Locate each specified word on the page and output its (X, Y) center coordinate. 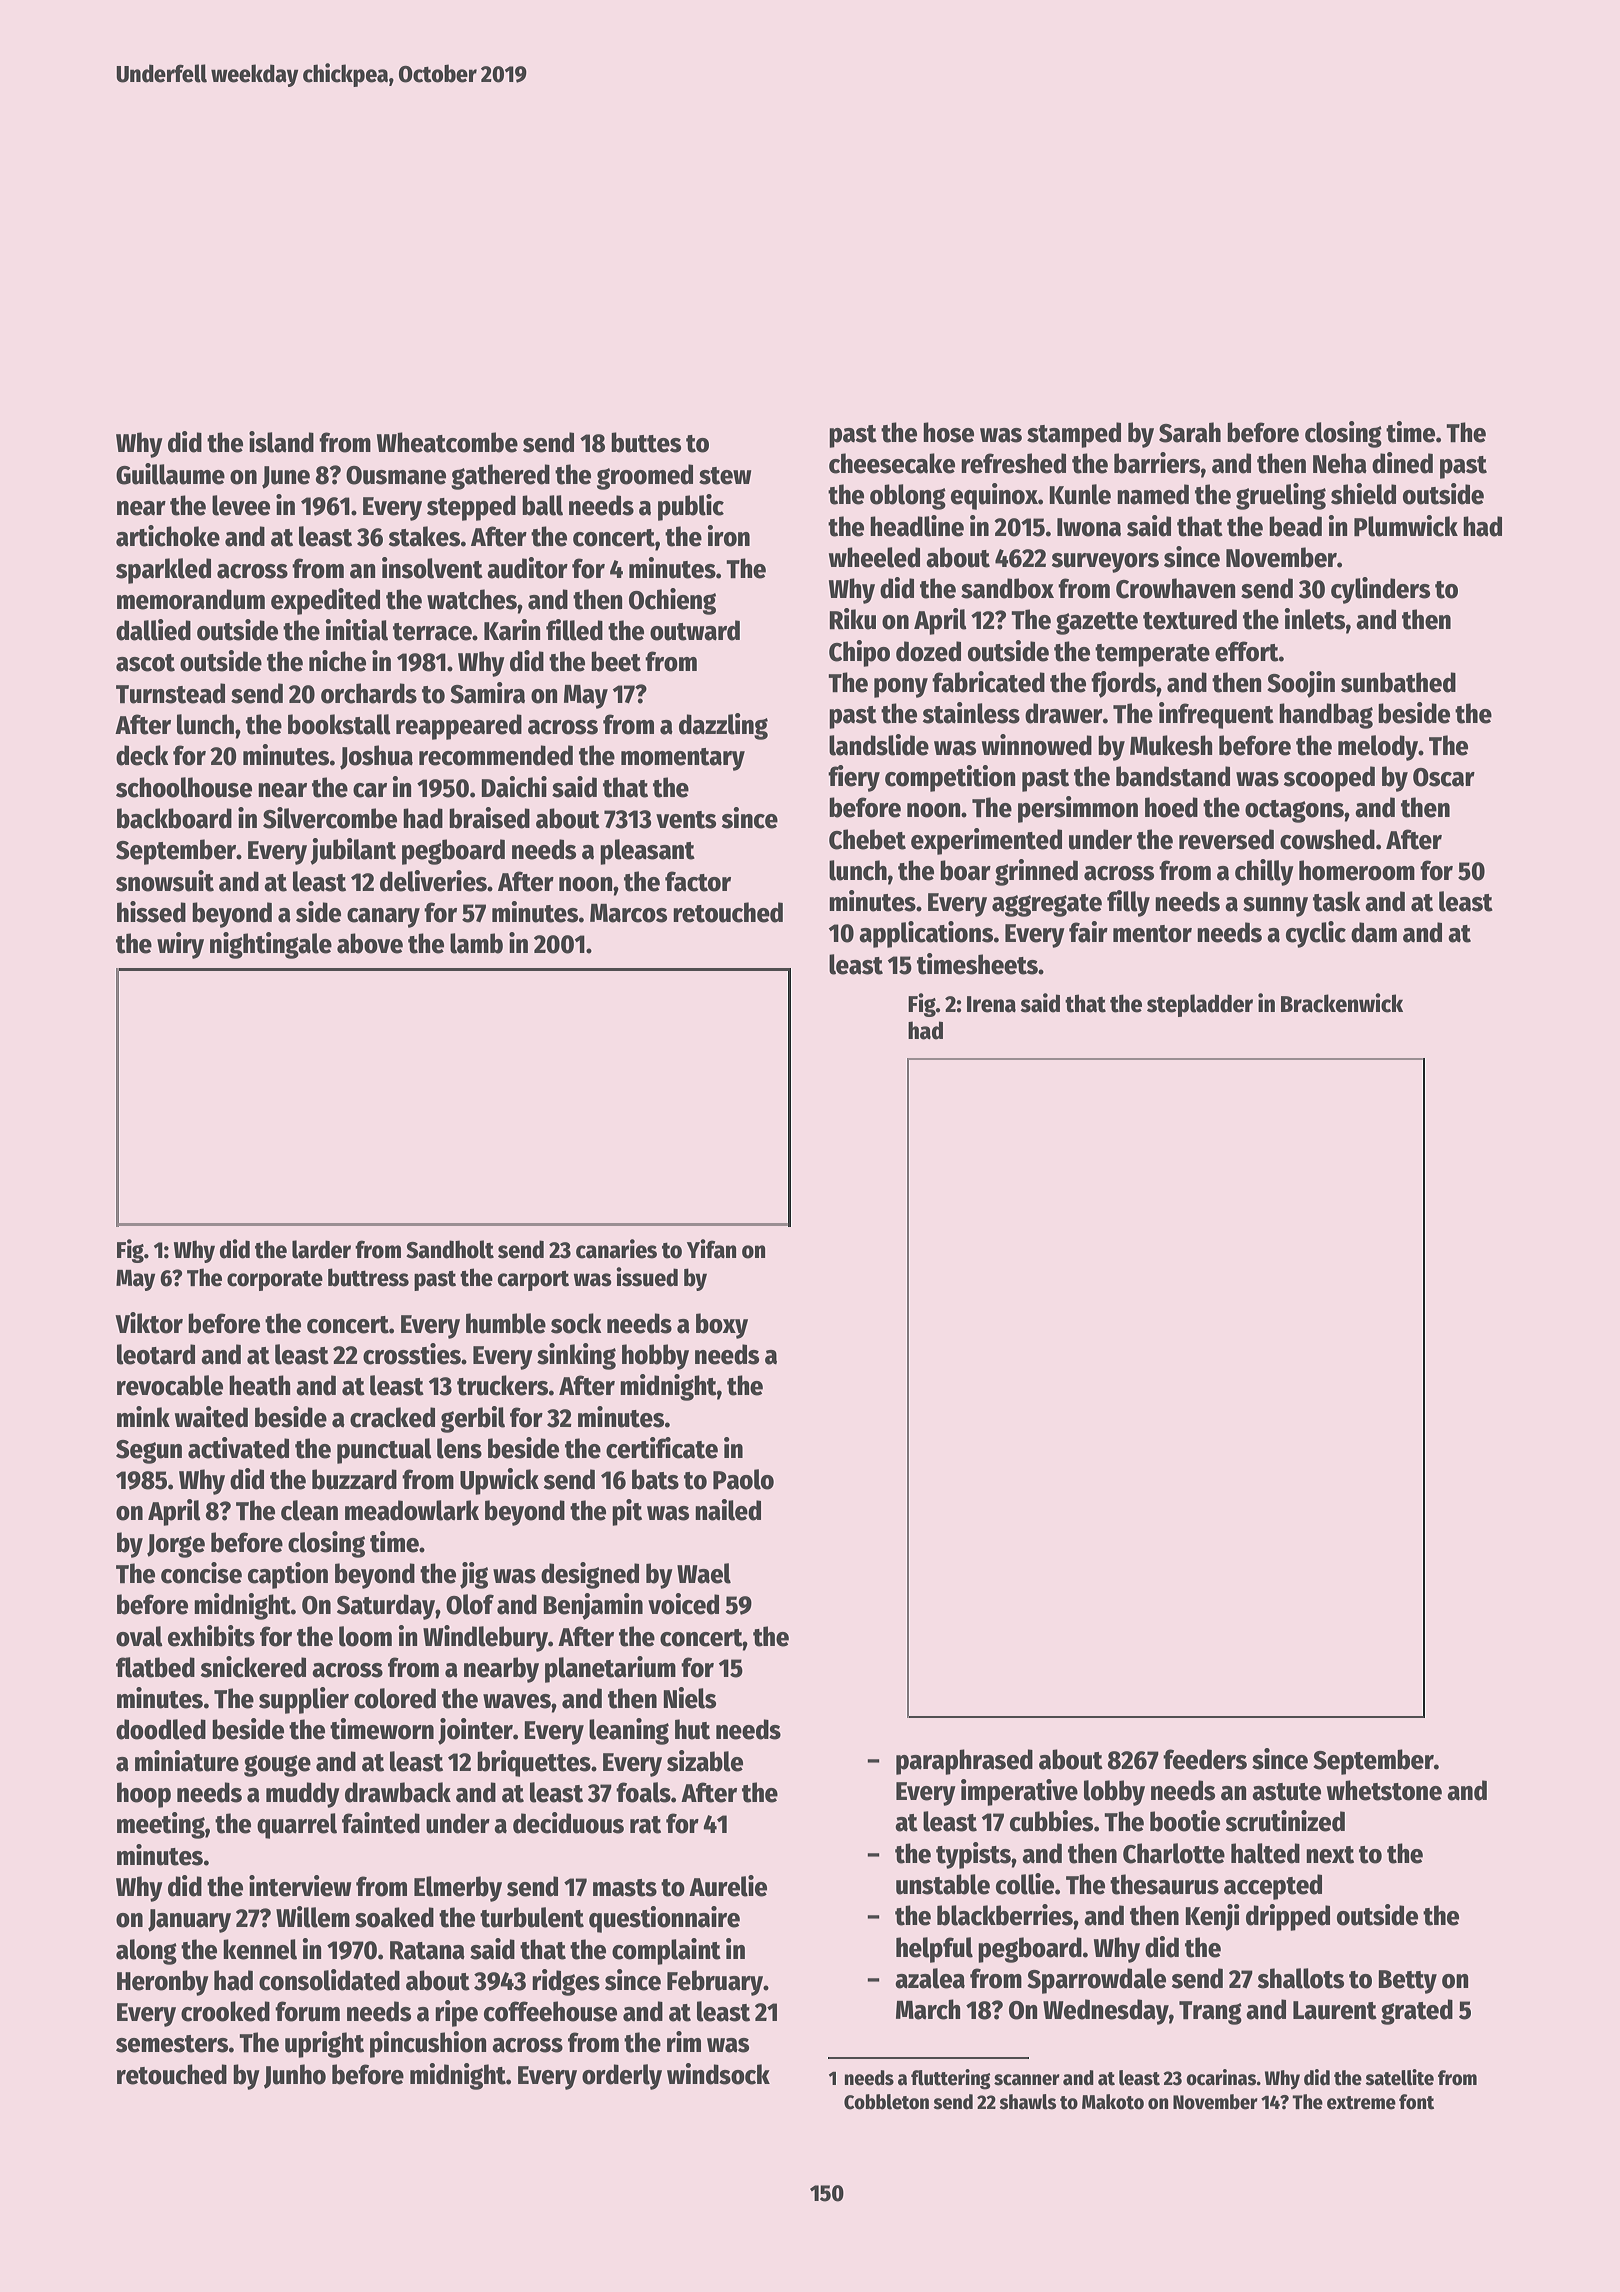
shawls (1027, 2102)
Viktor (149, 1323)
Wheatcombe (447, 442)
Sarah (1190, 432)
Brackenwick (1342, 1003)
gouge (277, 1766)
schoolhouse (184, 787)
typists (973, 1855)
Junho (295, 2076)
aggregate (1047, 905)
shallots (1301, 1978)
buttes (646, 442)
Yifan (711, 1249)
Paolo (743, 1479)
